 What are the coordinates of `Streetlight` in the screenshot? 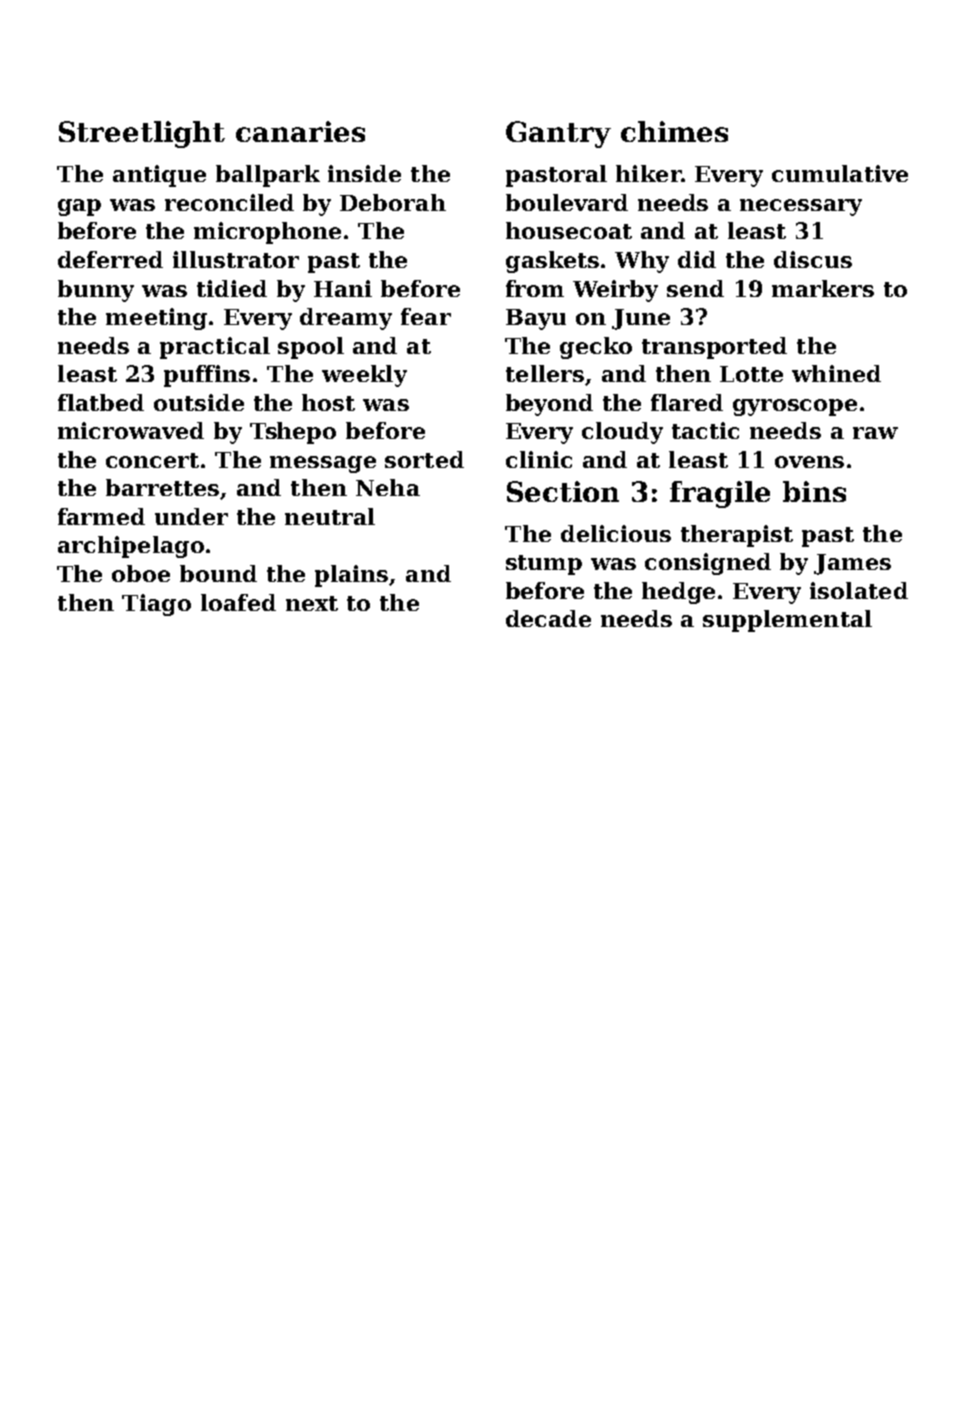 It's located at (142, 134).
